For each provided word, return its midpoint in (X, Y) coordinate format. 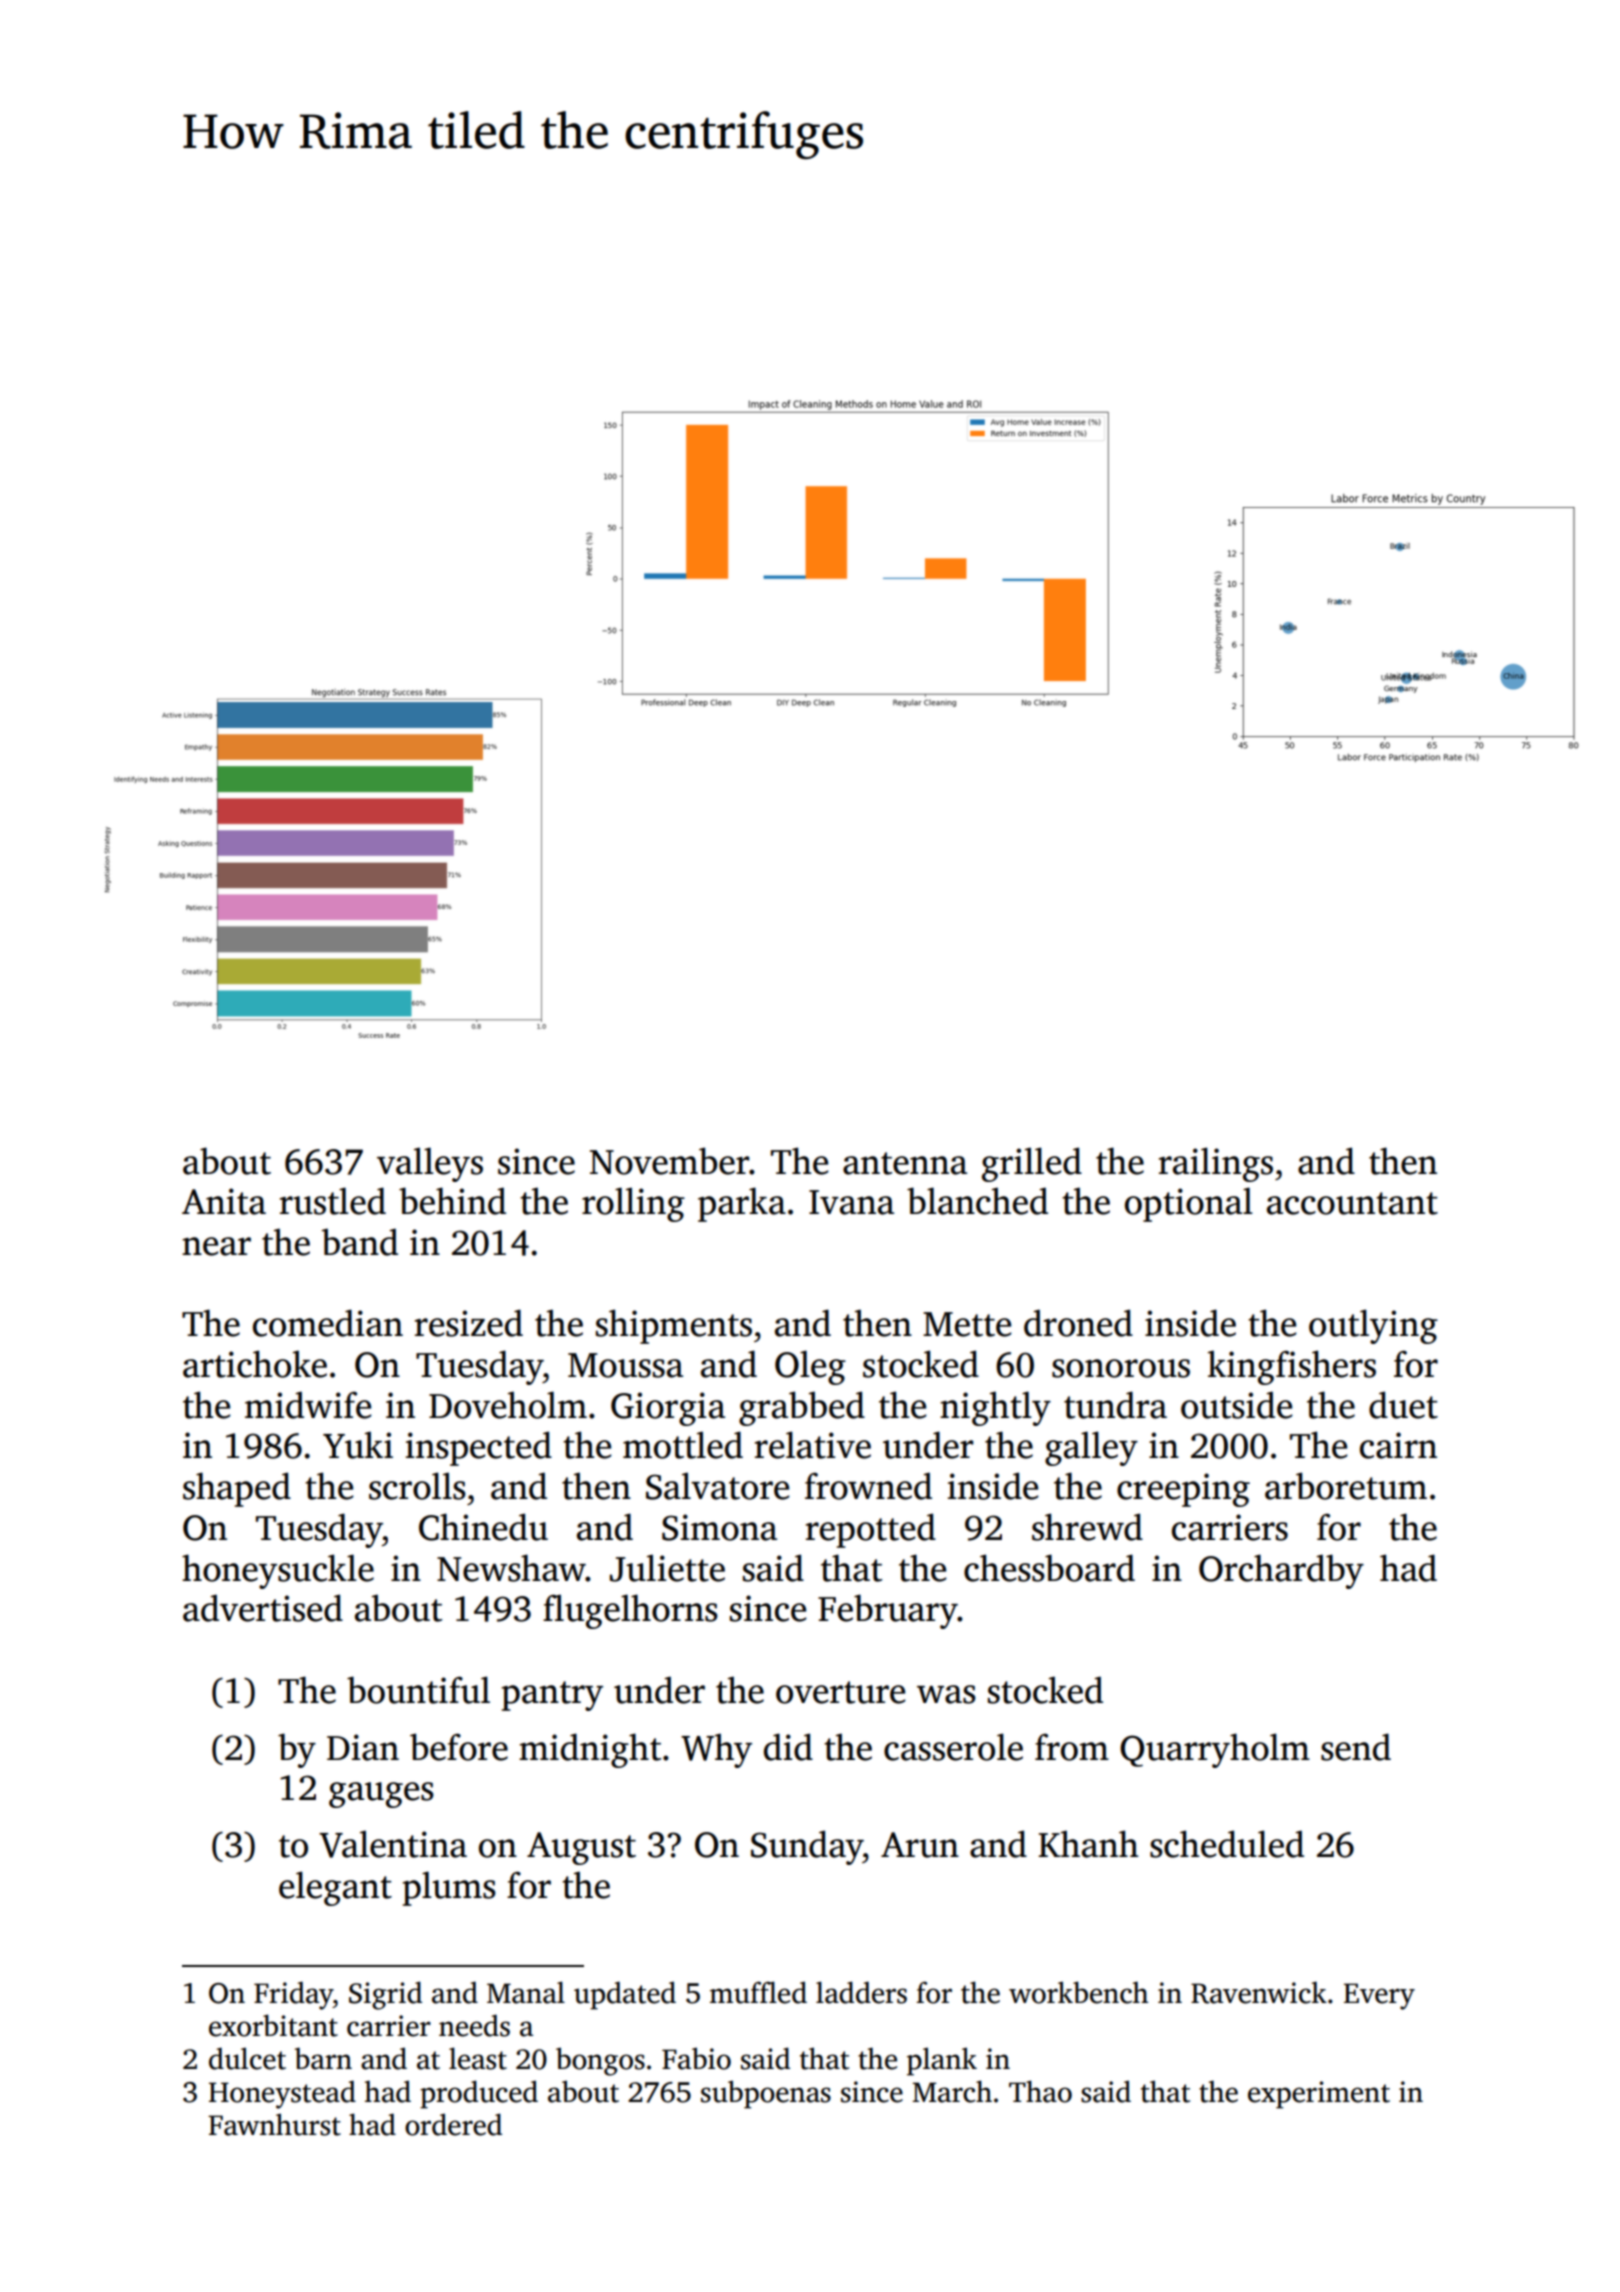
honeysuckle (278, 1571)
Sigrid (385, 1995)
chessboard (1049, 1568)
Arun (920, 1845)
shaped (237, 1489)
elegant (335, 1888)
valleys (430, 1164)
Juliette (667, 1568)
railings (1216, 1164)
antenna (905, 1163)
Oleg (810, 1367)
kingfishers (1292, 1367)
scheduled (1227, 1844)
